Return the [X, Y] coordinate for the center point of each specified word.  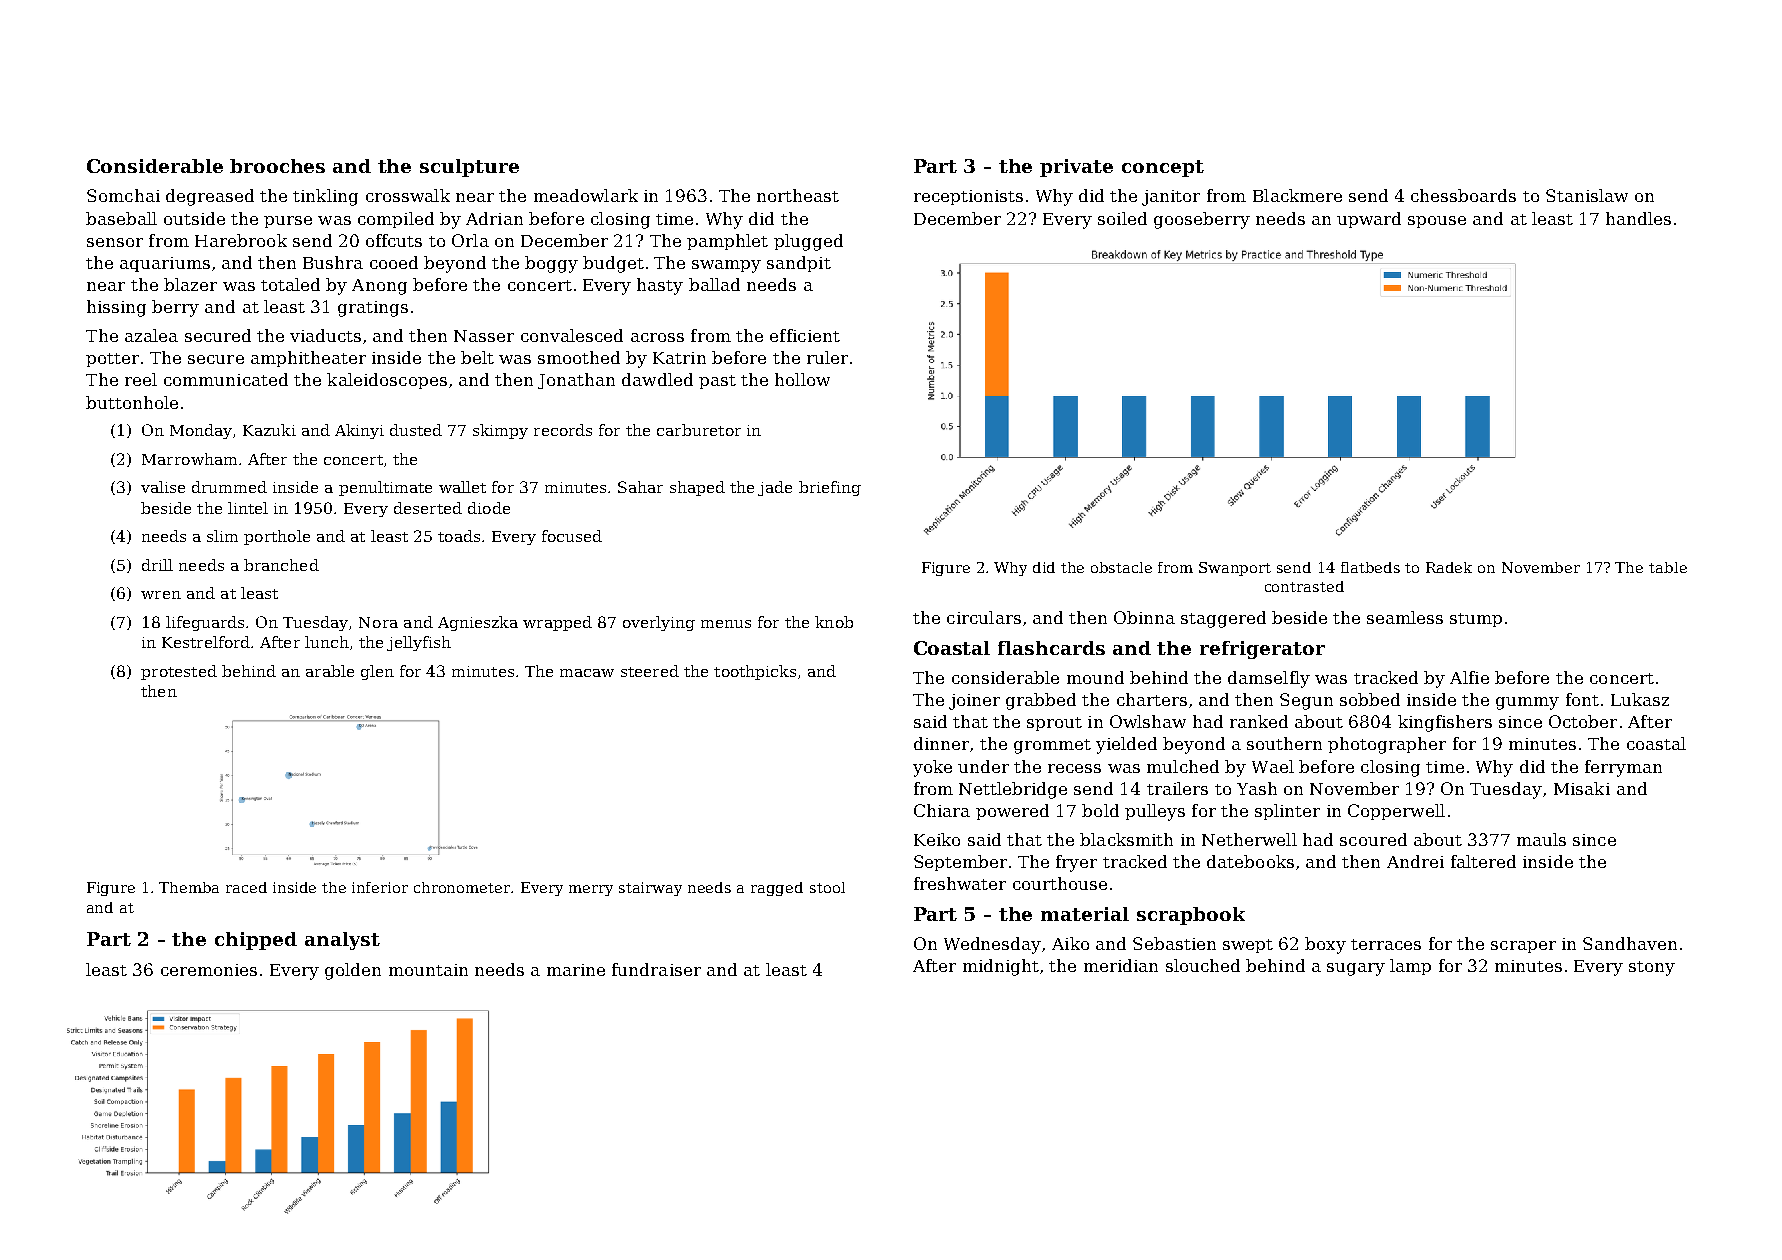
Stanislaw [1587, 195]
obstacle [1121, 567]
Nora [378, 622]
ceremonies [209, 970]
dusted [416, 430]
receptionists [968, 197]
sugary [1356, 969]
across [657, 337]
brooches [277, 166]
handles [1638, 218]
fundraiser [656, 969]
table [1668, 567]
